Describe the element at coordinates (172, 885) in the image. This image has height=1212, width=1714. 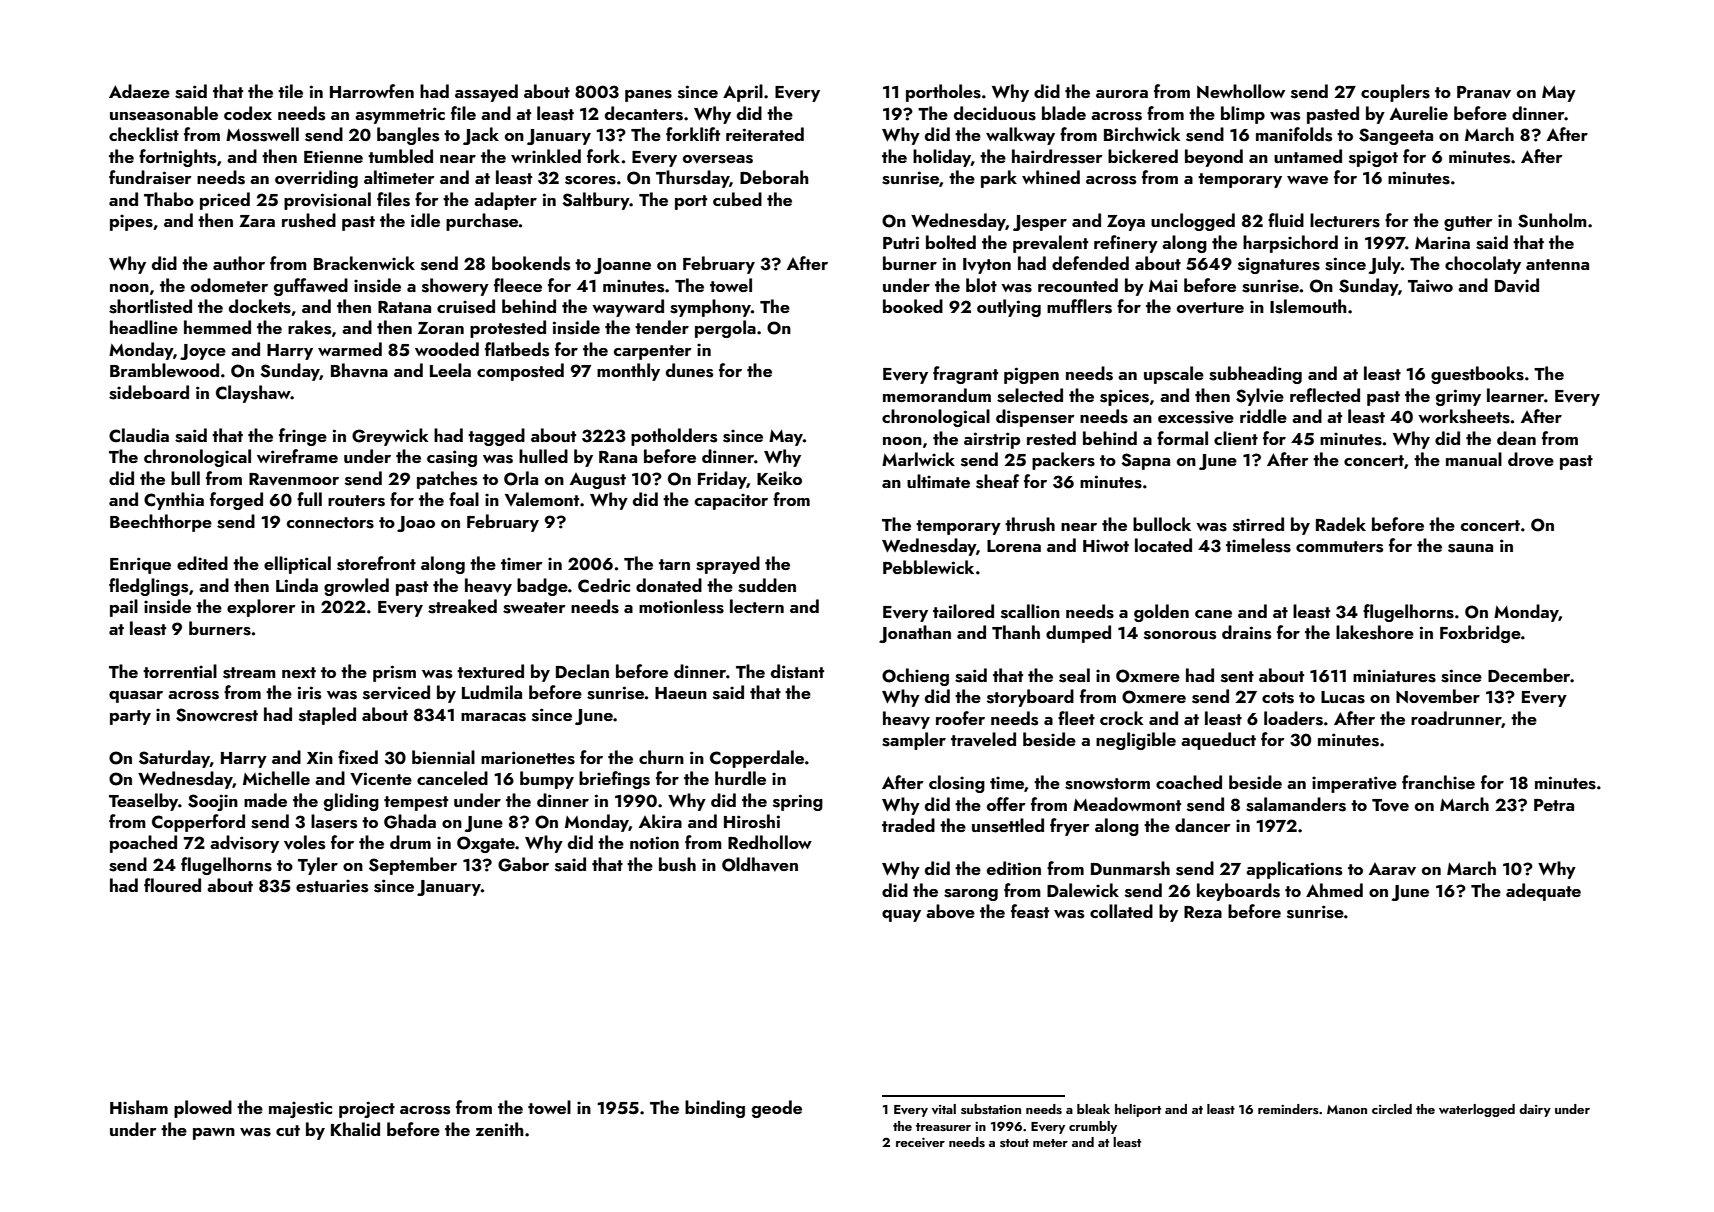
I see `floured` at that location.
